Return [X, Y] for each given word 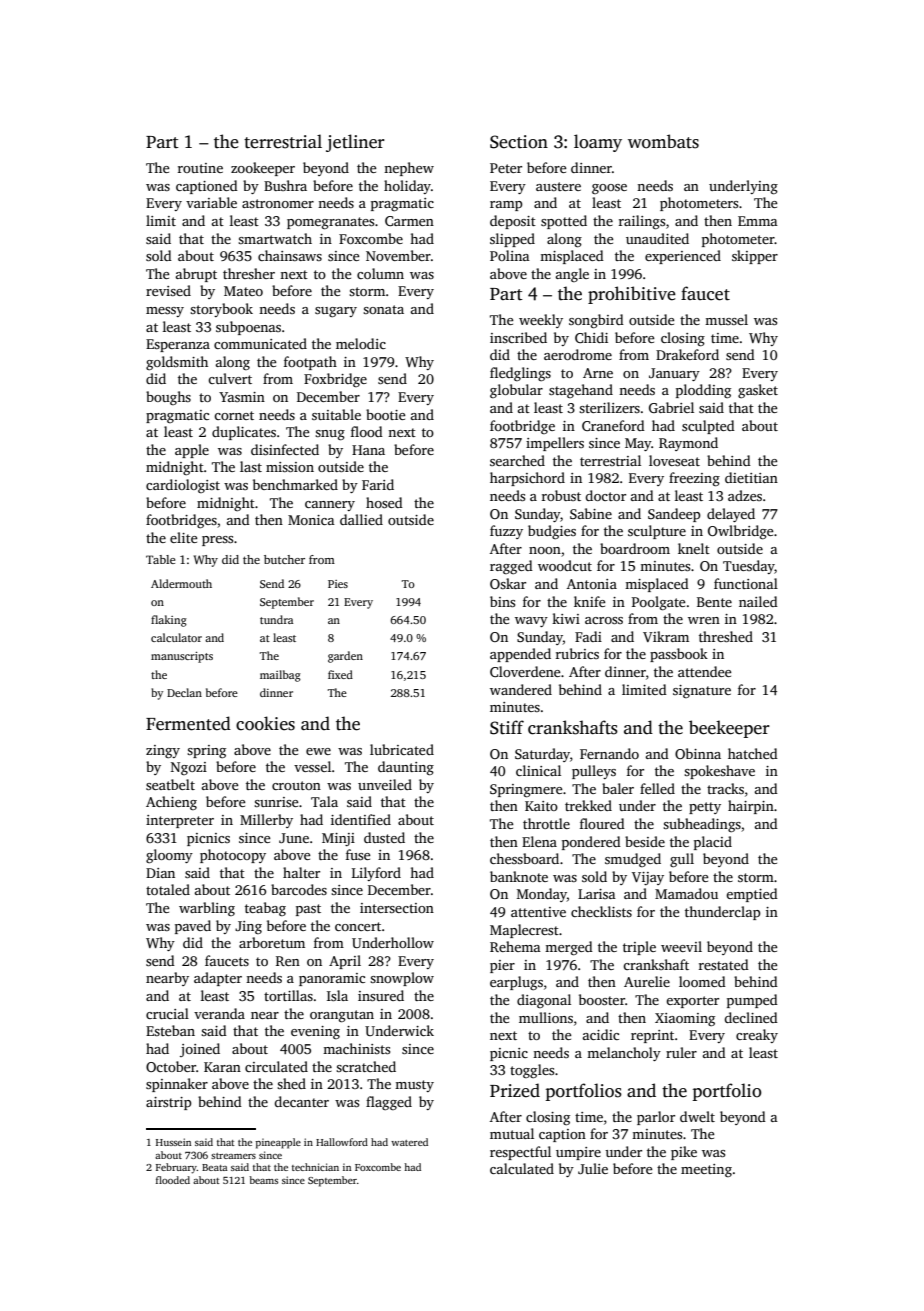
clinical [538, 770]
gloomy [169, 856]
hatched [753, 753]
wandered [521, 689]
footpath [310, 363]
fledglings [520, 374]
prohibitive [632, 295]
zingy [163, 751]
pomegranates [330, 223]
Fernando [609, 753]
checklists [601, 911]
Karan [222, 1067]
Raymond [688, 444]
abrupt [196, 275]
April [345, 962]
